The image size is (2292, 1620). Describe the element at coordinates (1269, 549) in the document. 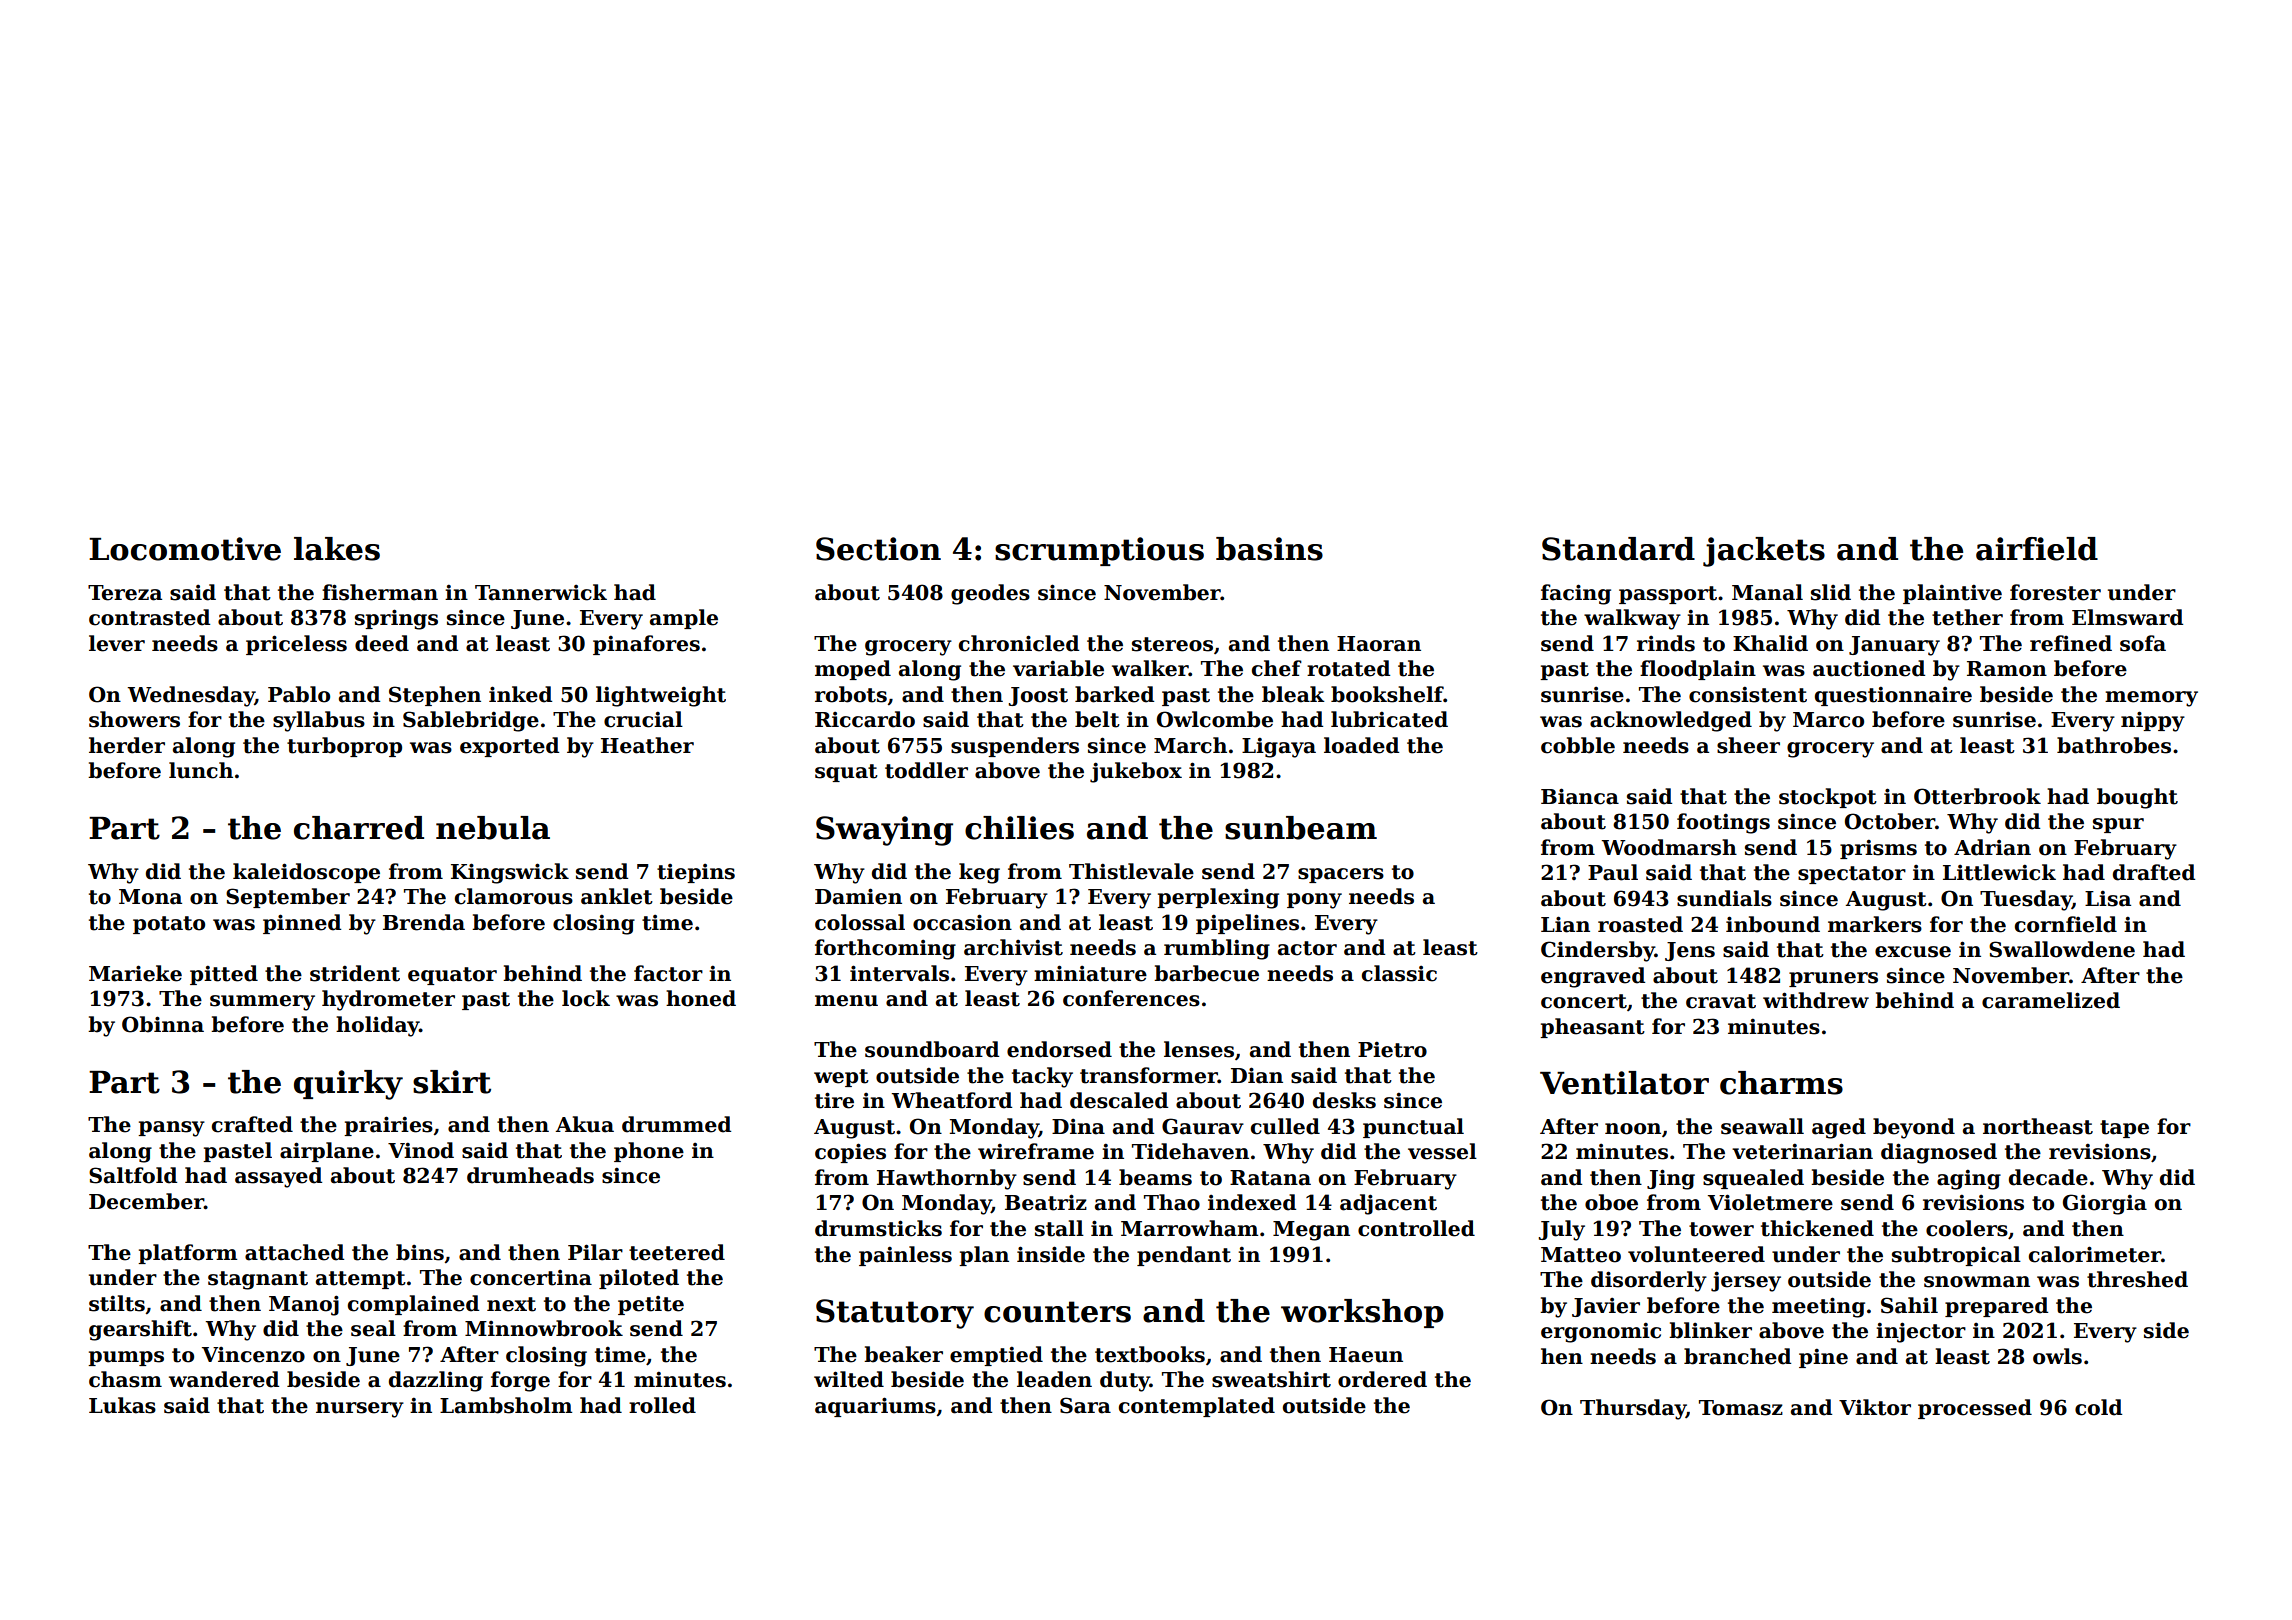

I see `basins` at that location.
